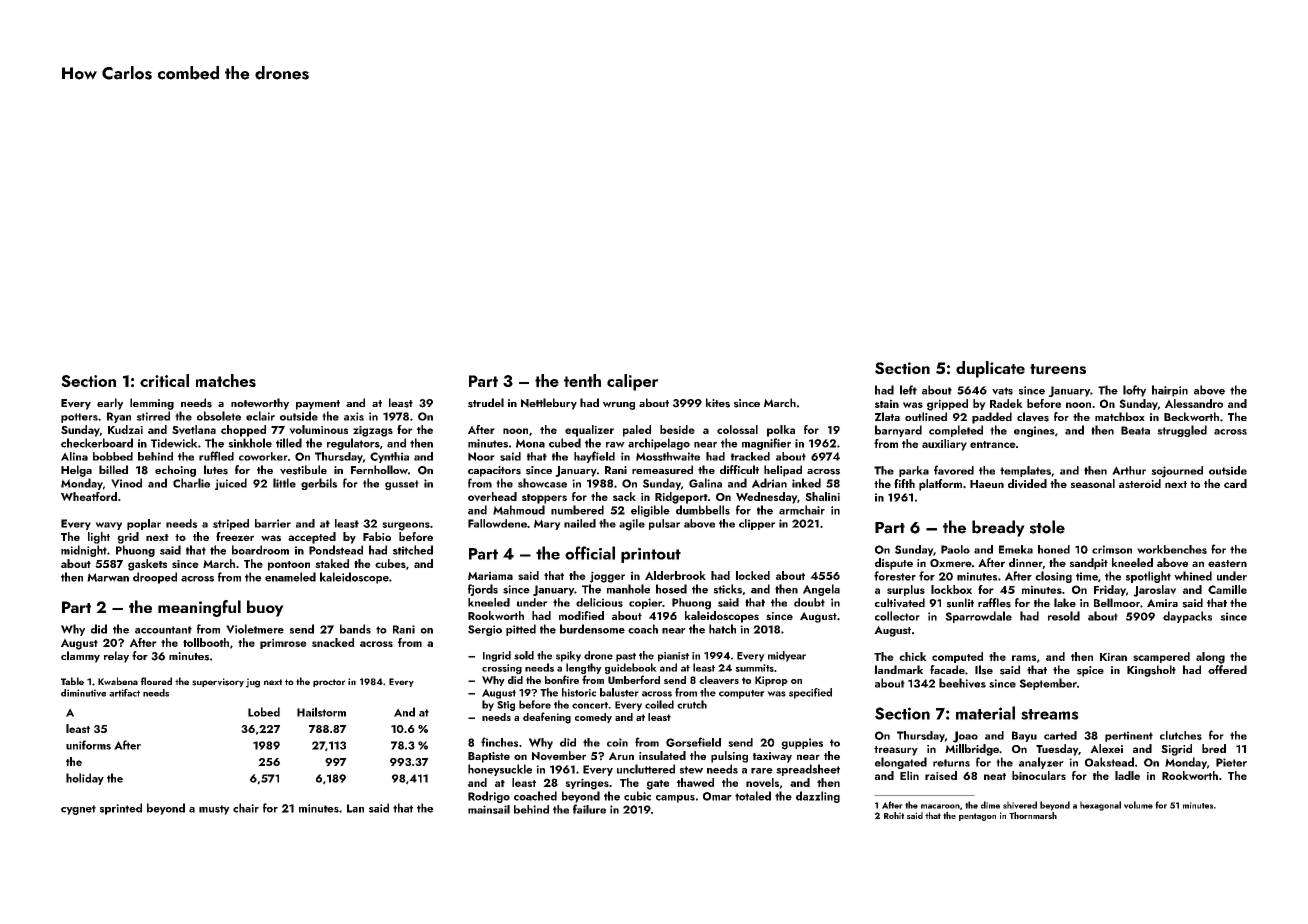  Describe the element at coordinates (226, 380) in the screenshot. I see `matches` at that location.
